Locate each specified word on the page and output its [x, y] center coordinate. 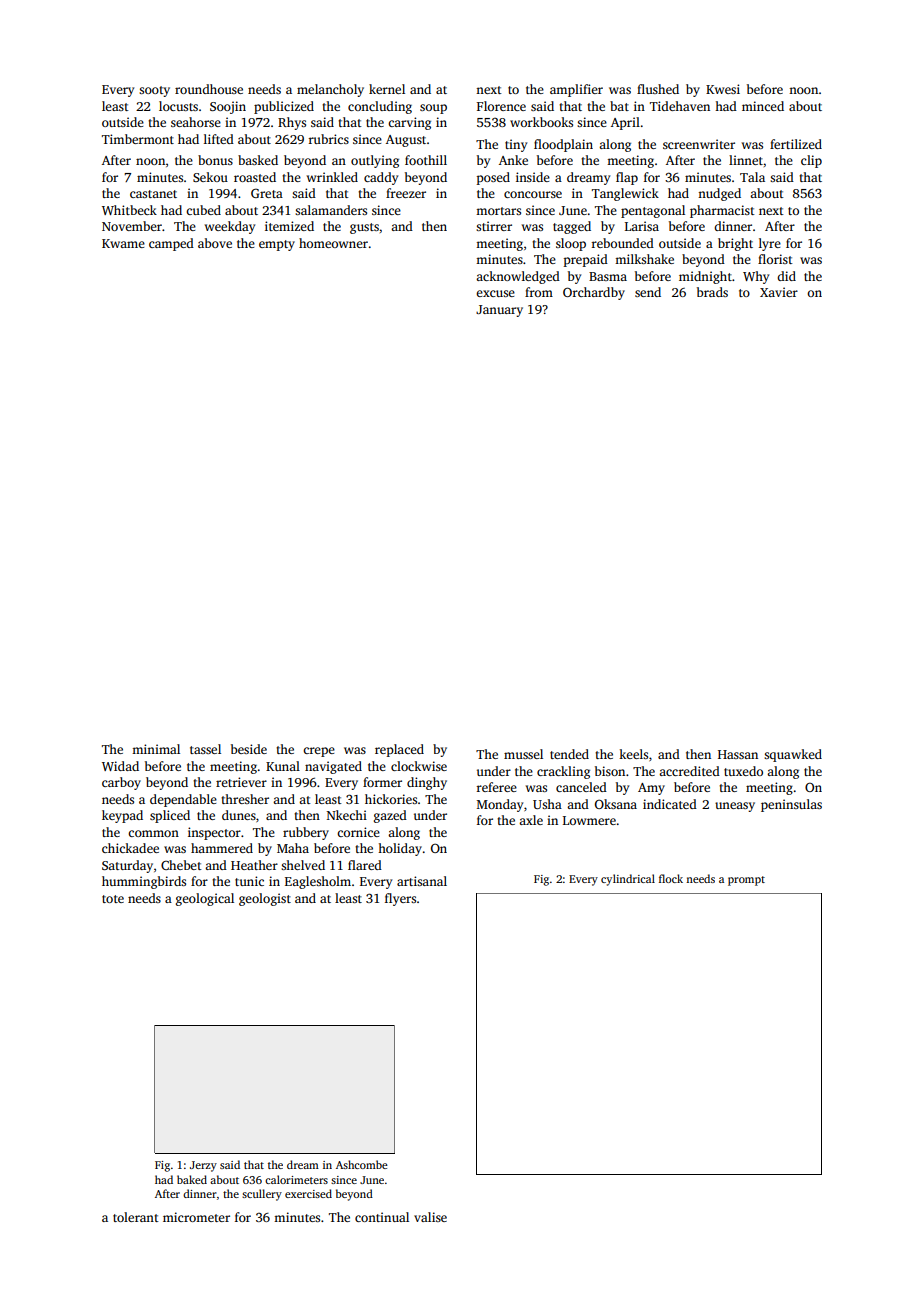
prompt [746, 881]
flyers [400, 899]
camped [171, 244]
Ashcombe [362, 1164]
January [499, 311]
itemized [289, 226]
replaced [399, 750]
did [786, 276]
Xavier [779, 292]
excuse [495, 293]
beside [249, 749]
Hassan [738, 754]
